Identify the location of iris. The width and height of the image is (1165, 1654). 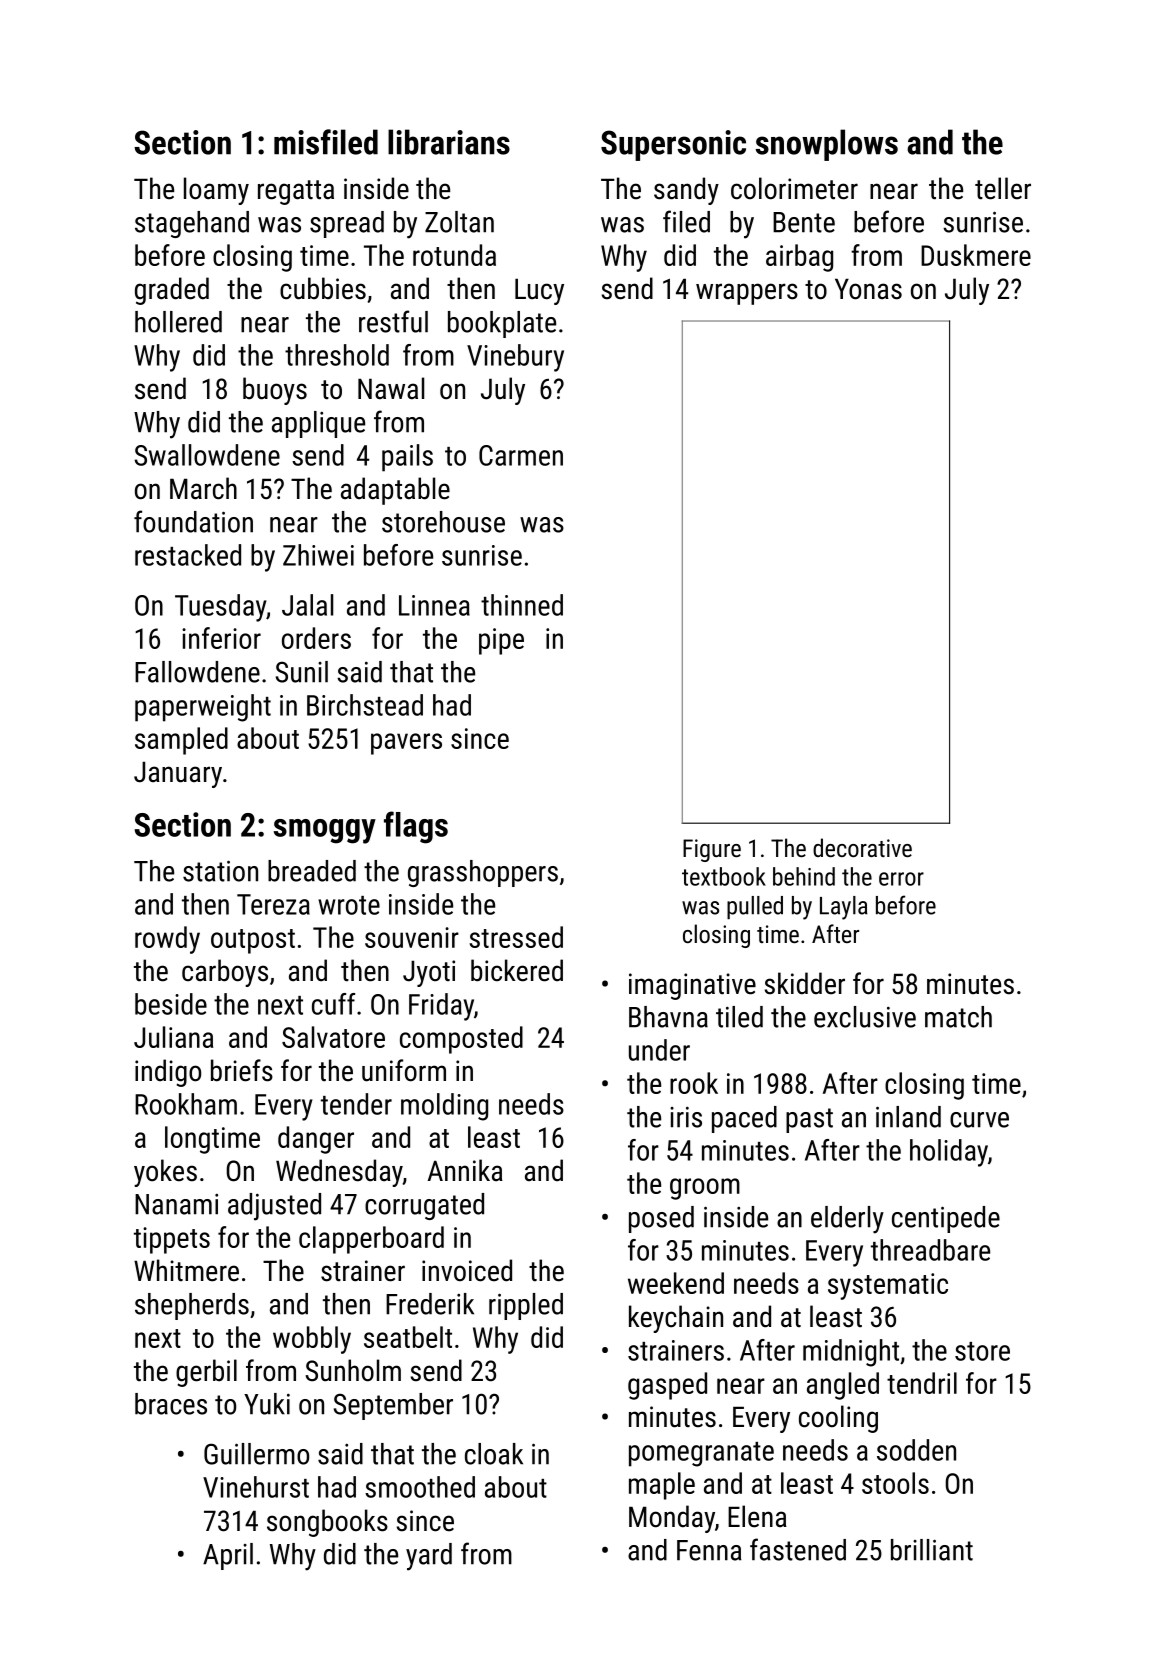
(686, 1117).
